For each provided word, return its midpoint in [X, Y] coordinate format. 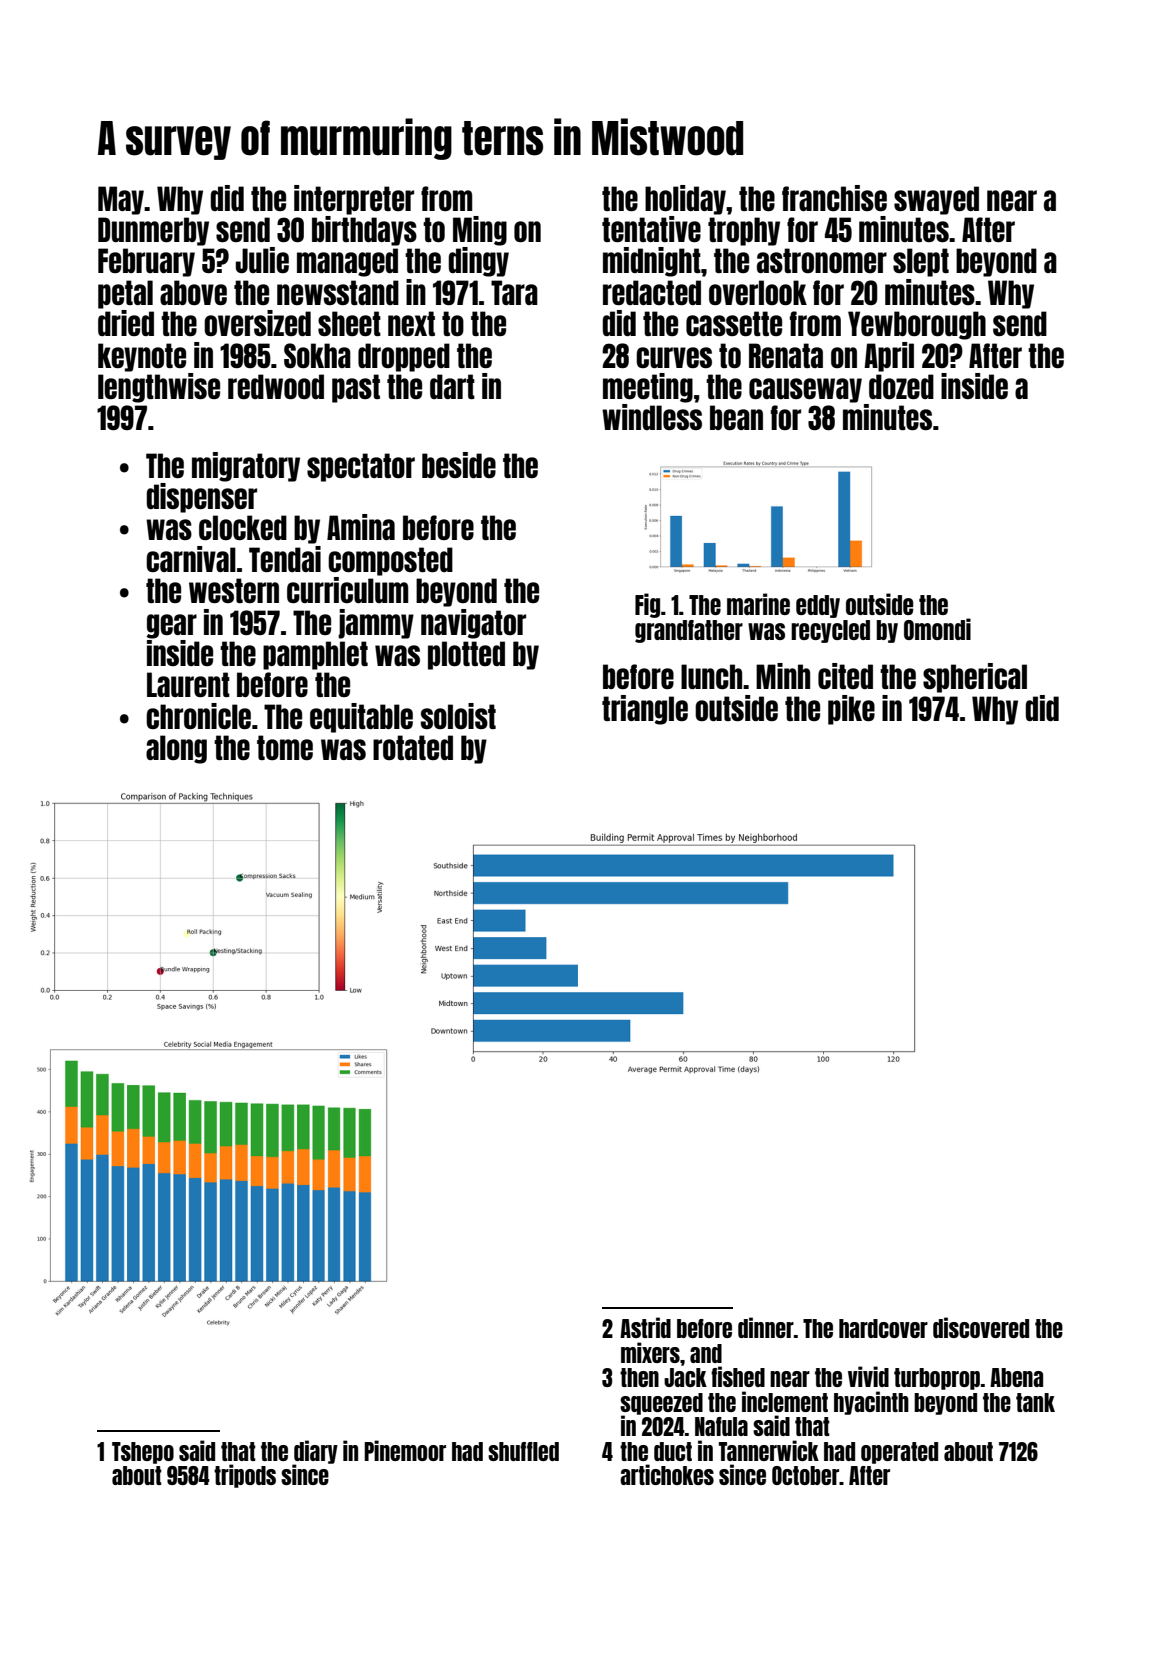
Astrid [645, 1327]
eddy [818, 606]
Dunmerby [153, 231]
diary [316, 1452]
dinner [766, 1327]
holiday [685, 200]
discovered [981, 1327]
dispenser [201, 498]
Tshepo [143, 1453]
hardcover [883, 1328]
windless [652, 417]
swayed [936, 200]
